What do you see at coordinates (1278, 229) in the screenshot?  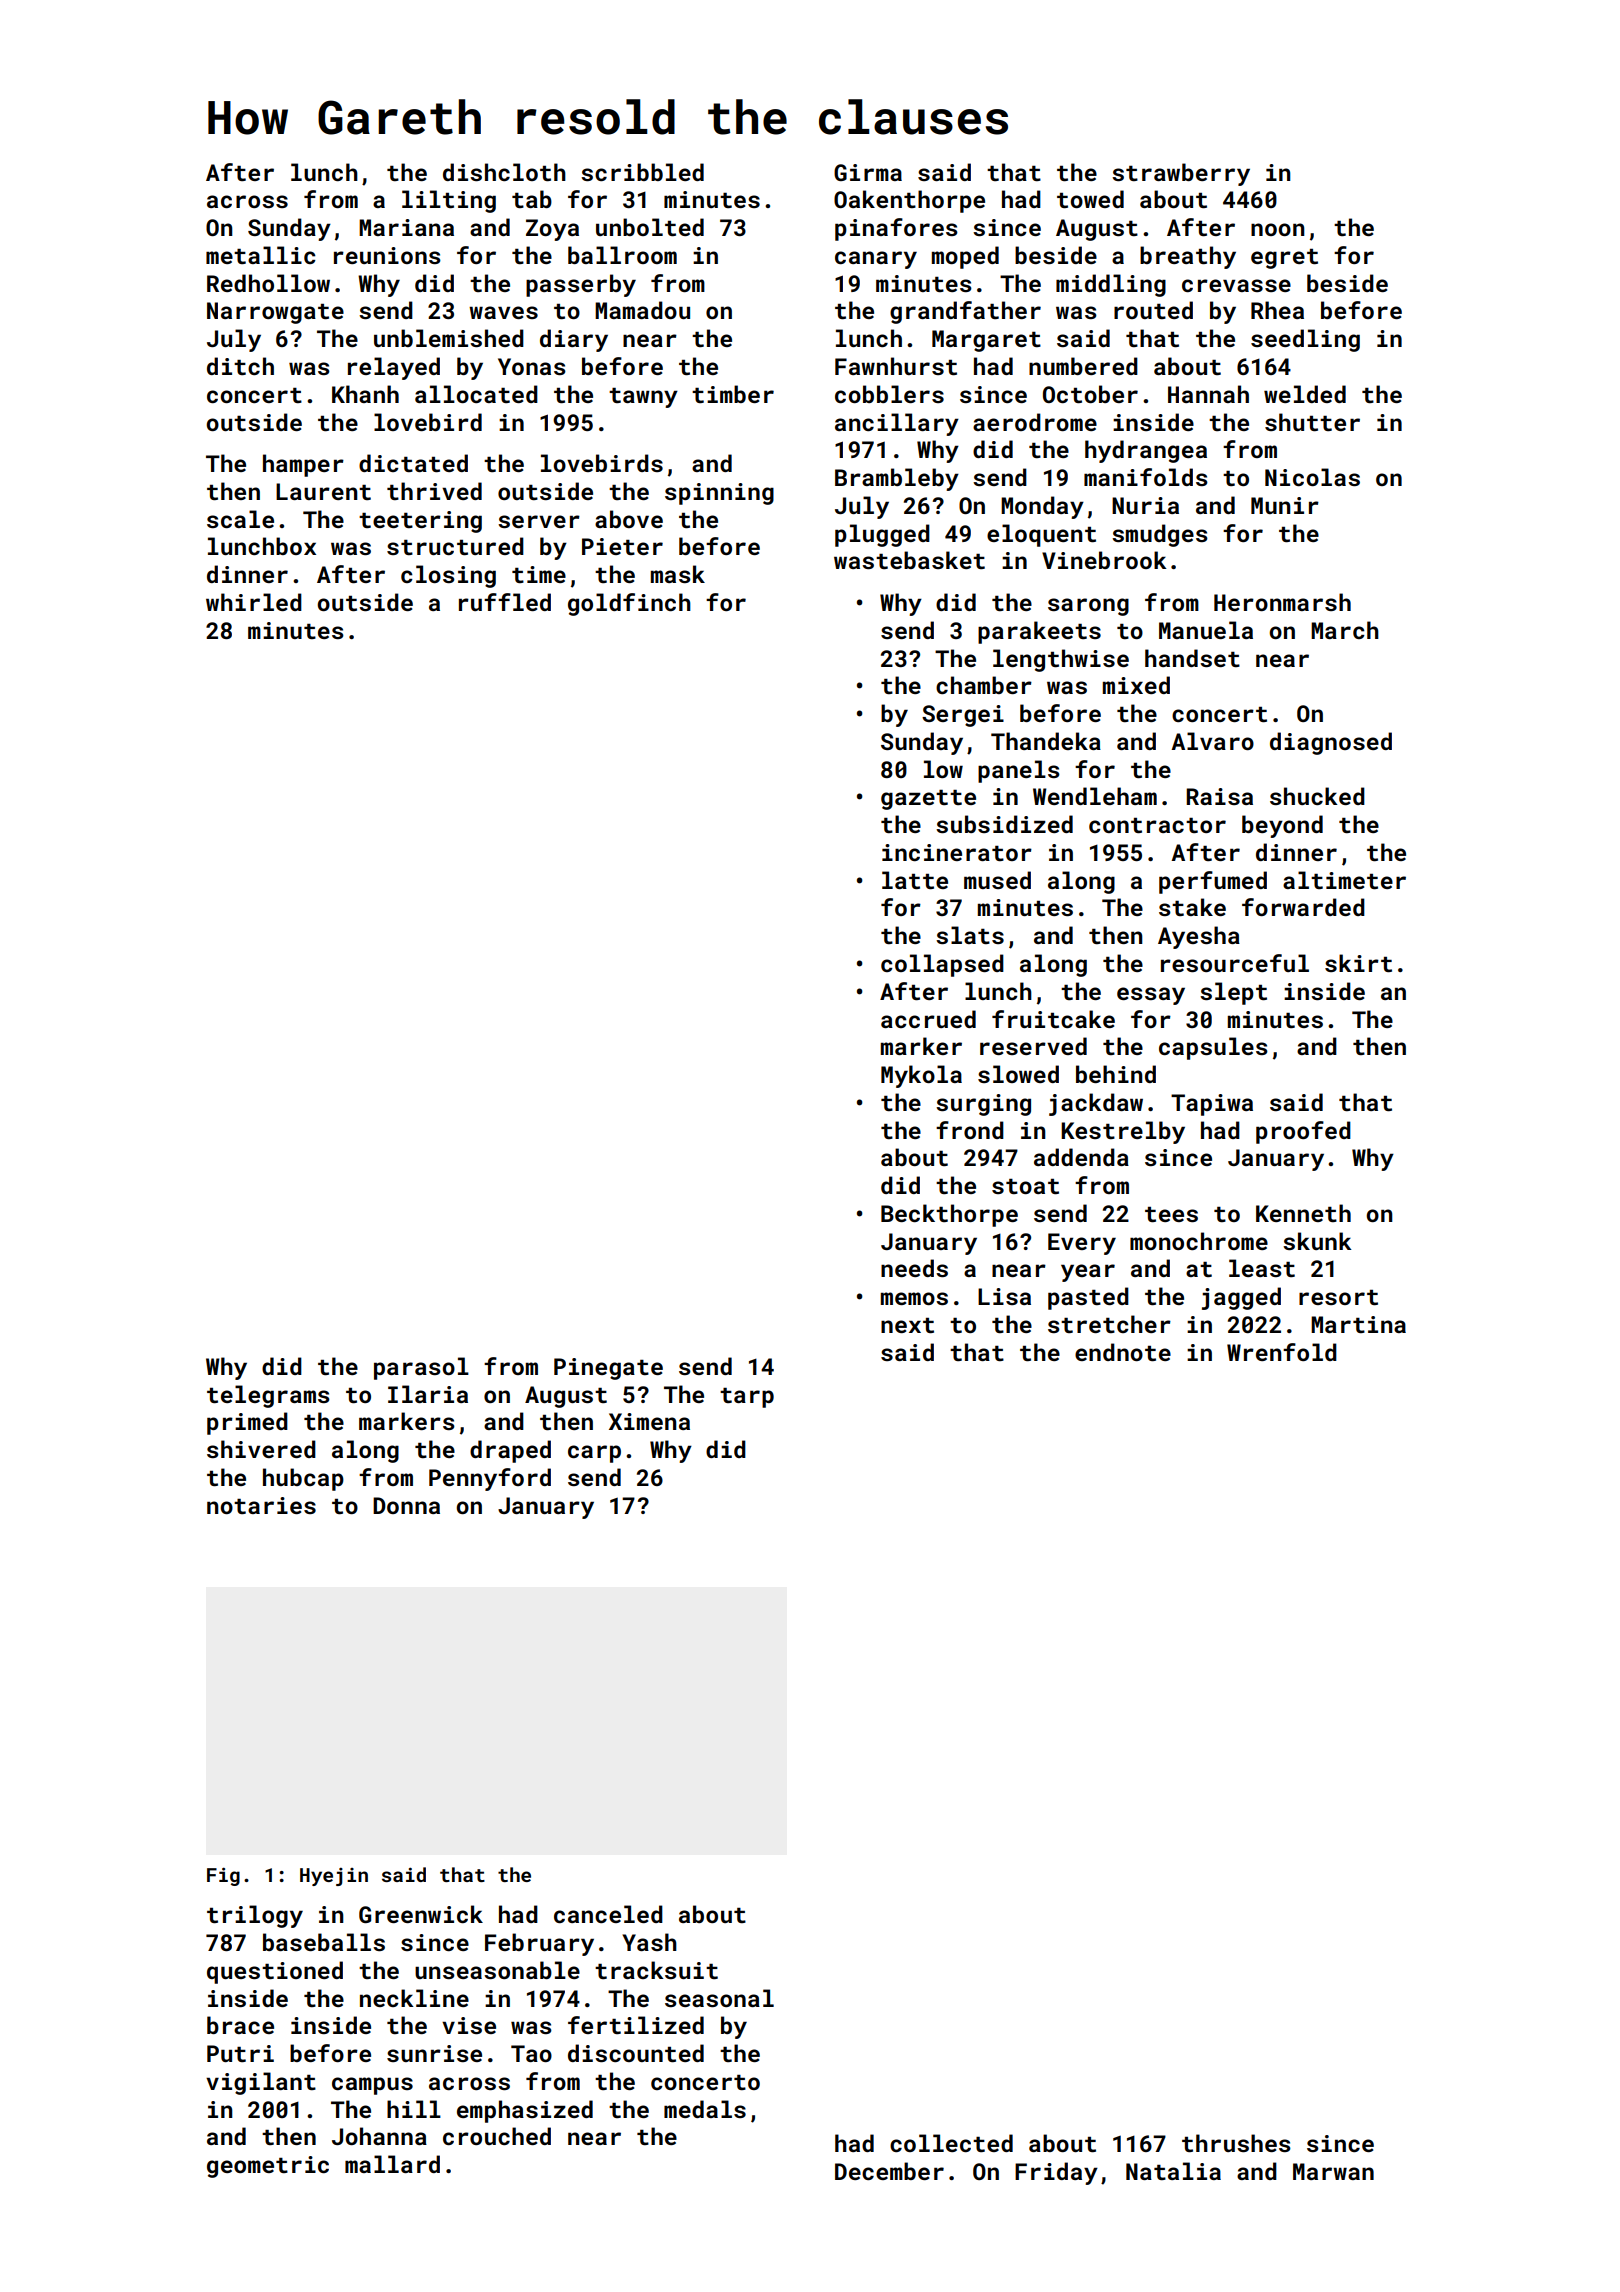 I see `noon` at bounding box center [1278, 229].
